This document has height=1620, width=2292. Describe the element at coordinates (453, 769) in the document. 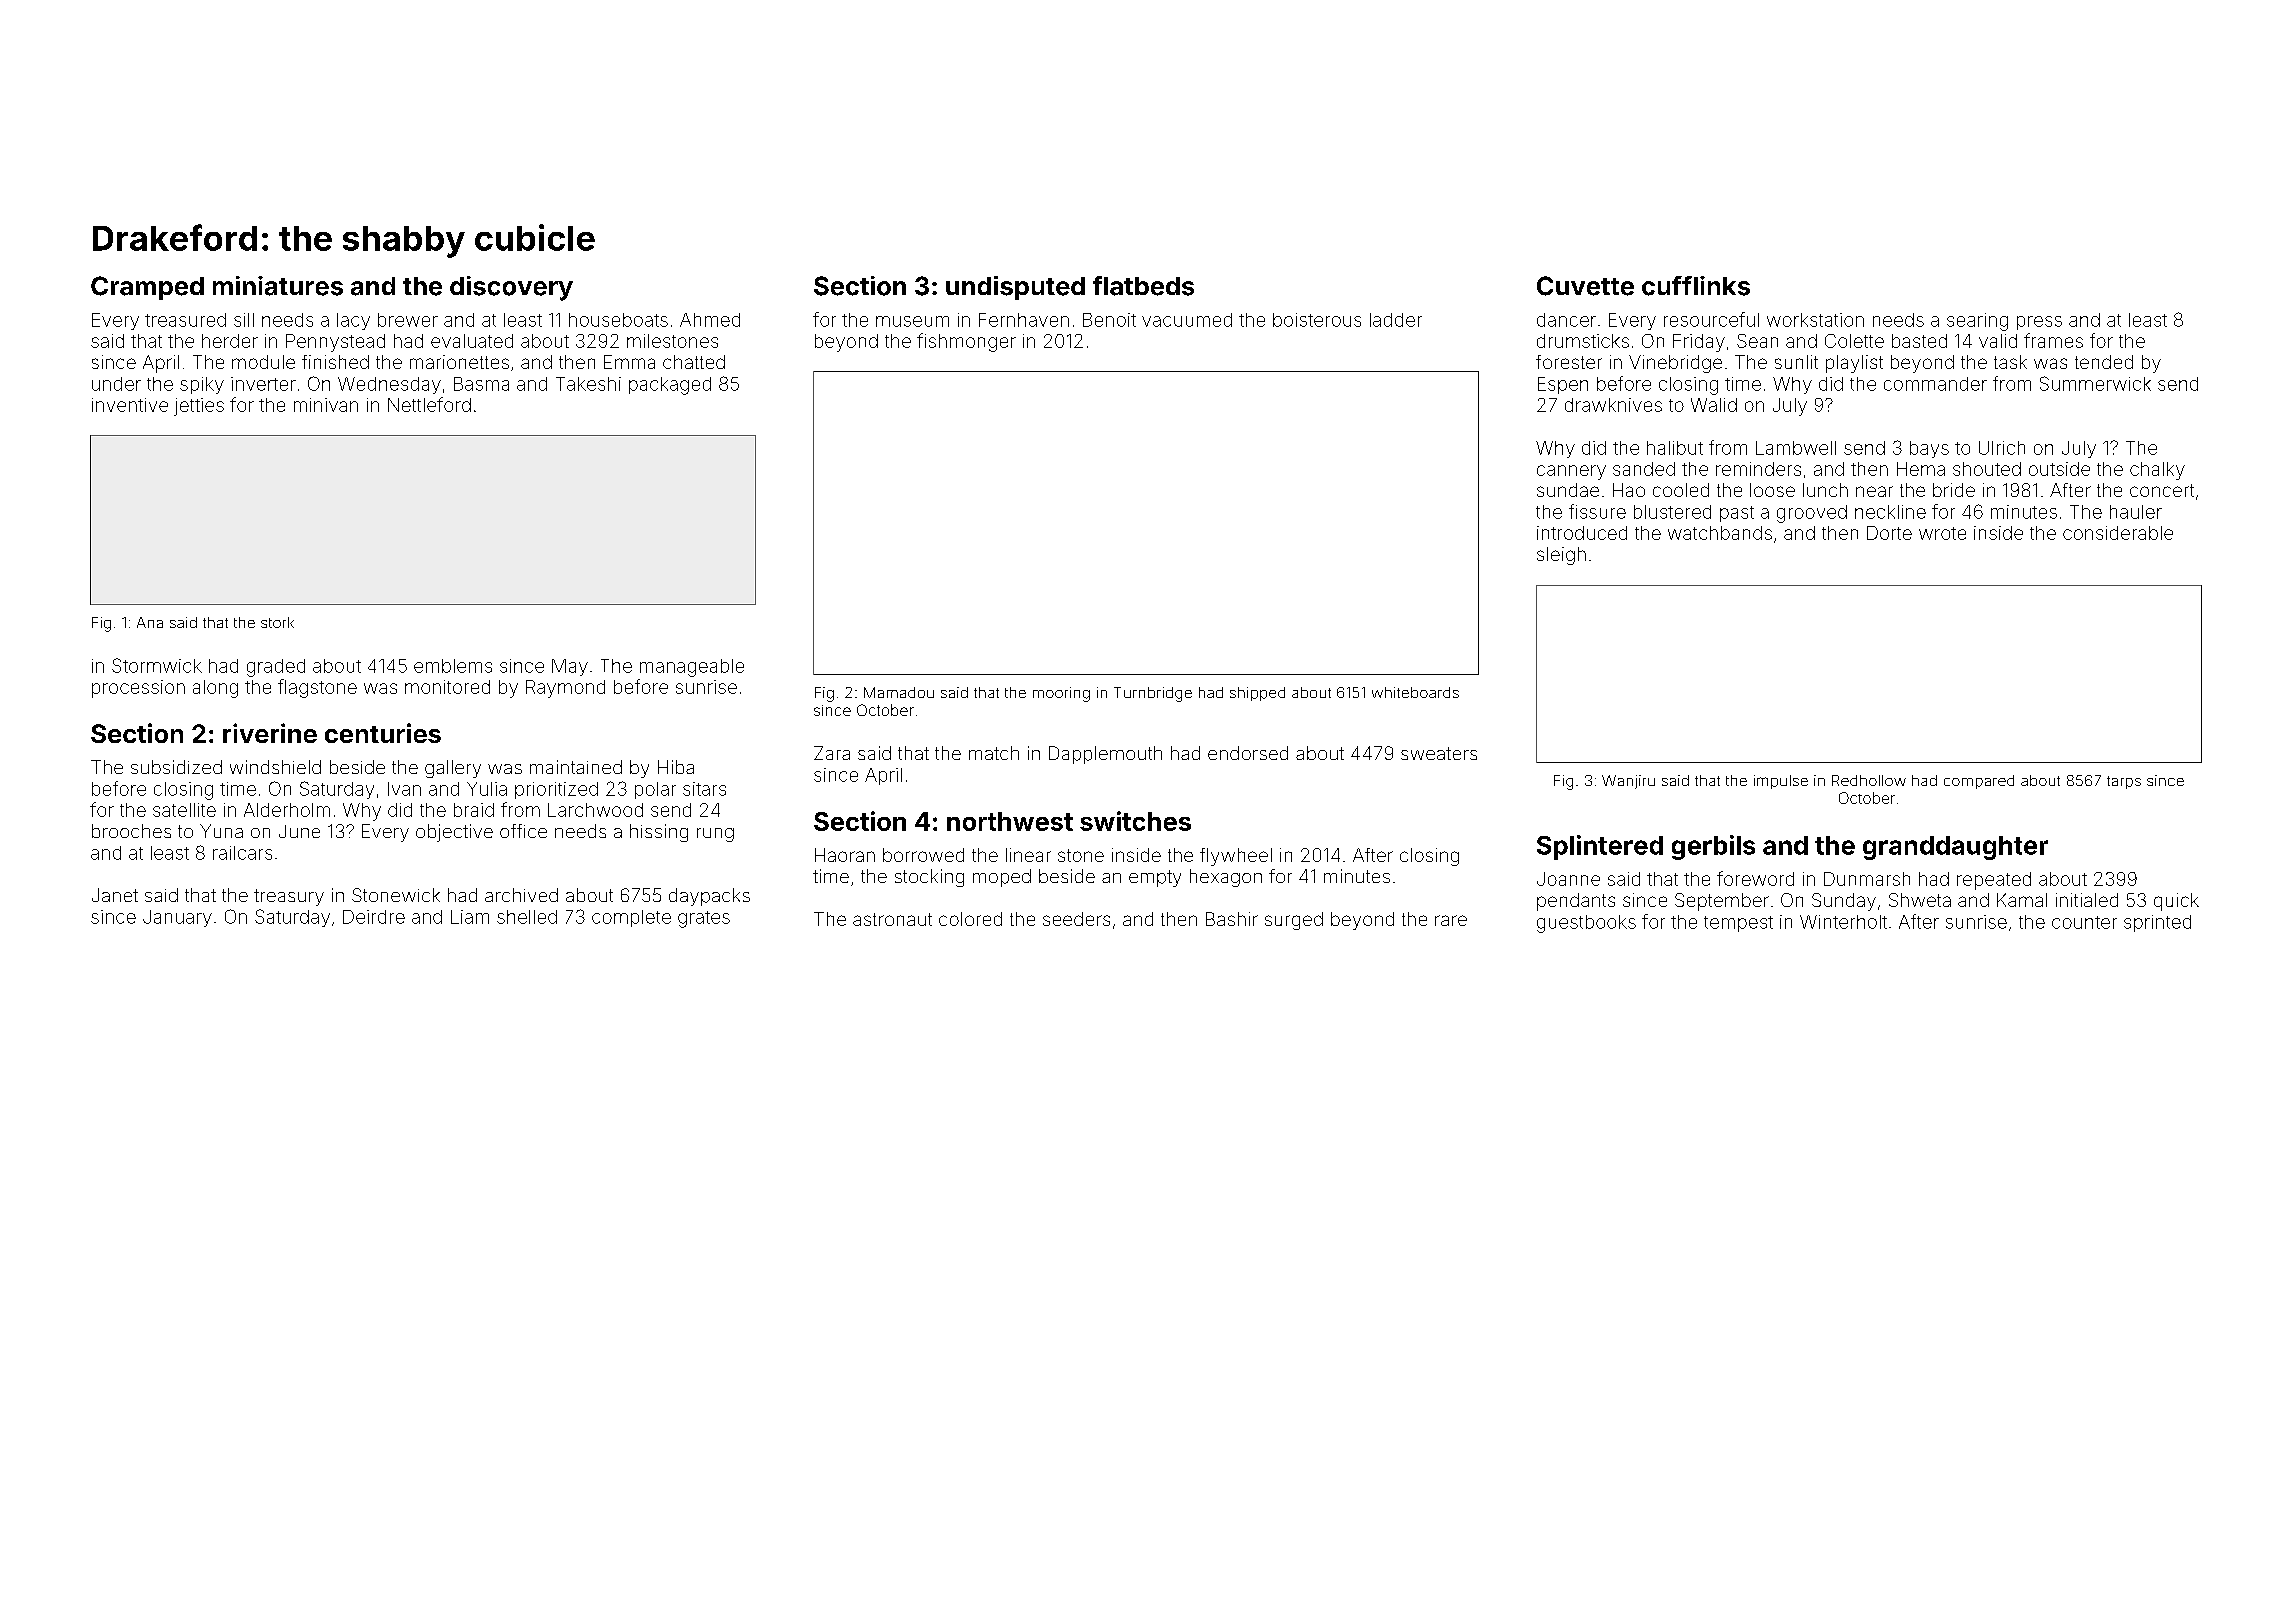

I see `gallery` at that location.
